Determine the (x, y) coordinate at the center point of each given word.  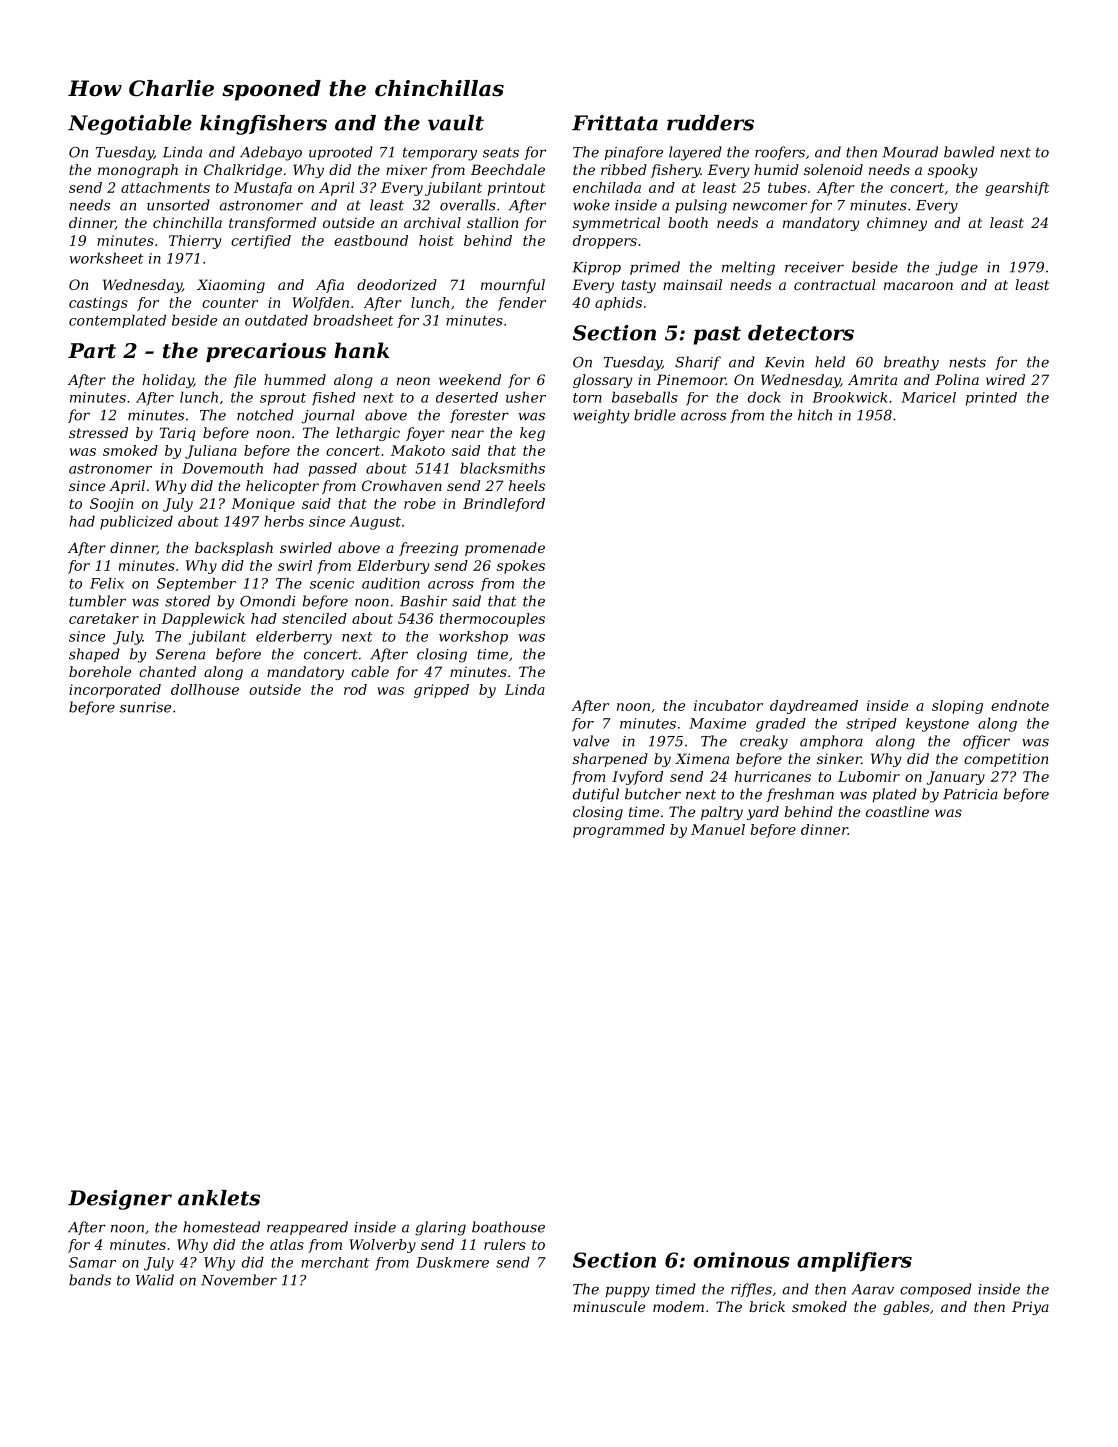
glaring (440, 1228)
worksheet (106, 258)
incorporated (115, 691)
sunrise (145, 707)
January (955, 778)
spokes (521, 567)
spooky (952, 171)
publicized (136, 522)
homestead (221, 1227)
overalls (468, 205)
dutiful (596, 795)
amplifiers (854, 1262)
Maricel (928, 397)
